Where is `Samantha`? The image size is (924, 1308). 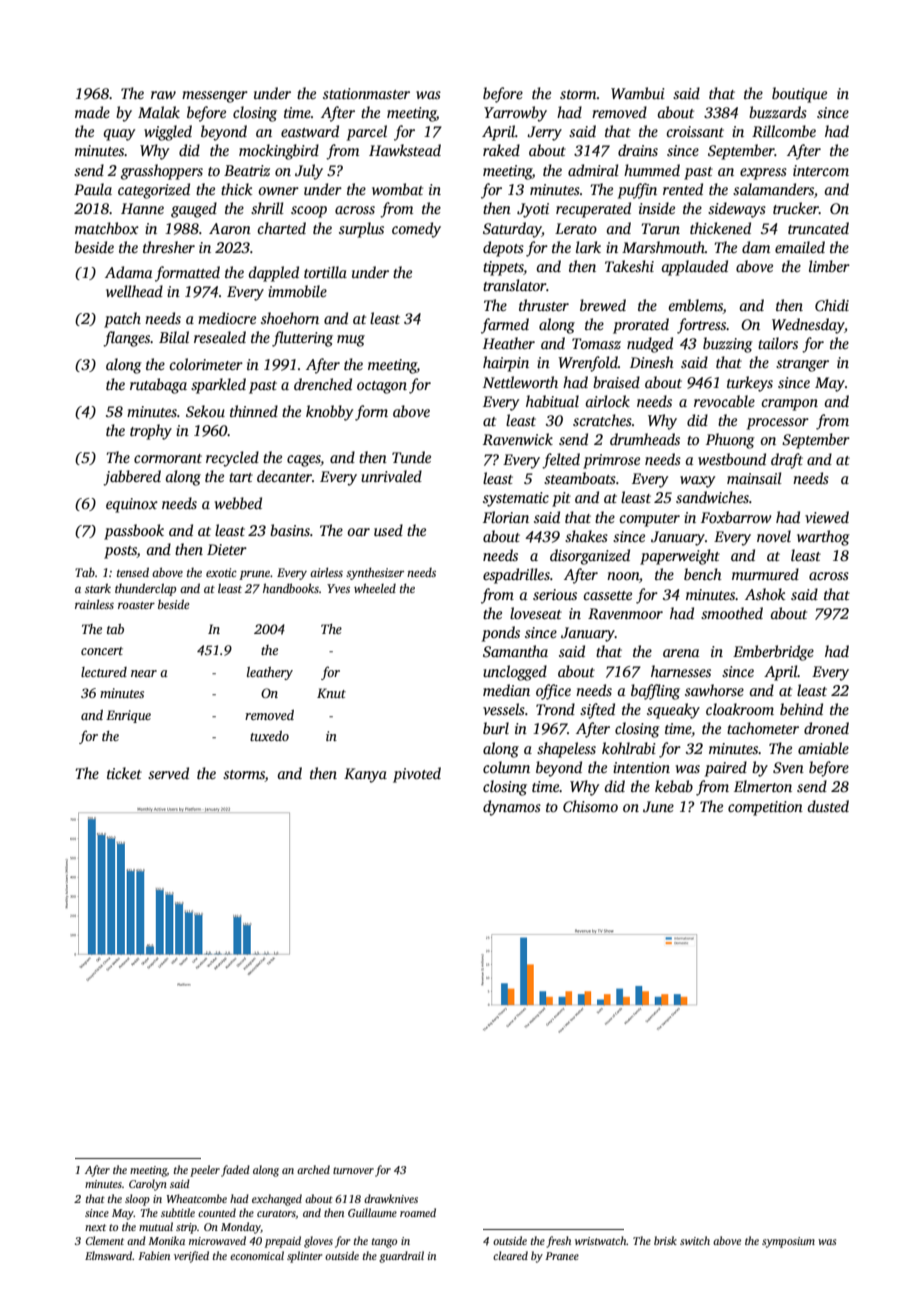 Samantha is located at coordinates (515, 651).
